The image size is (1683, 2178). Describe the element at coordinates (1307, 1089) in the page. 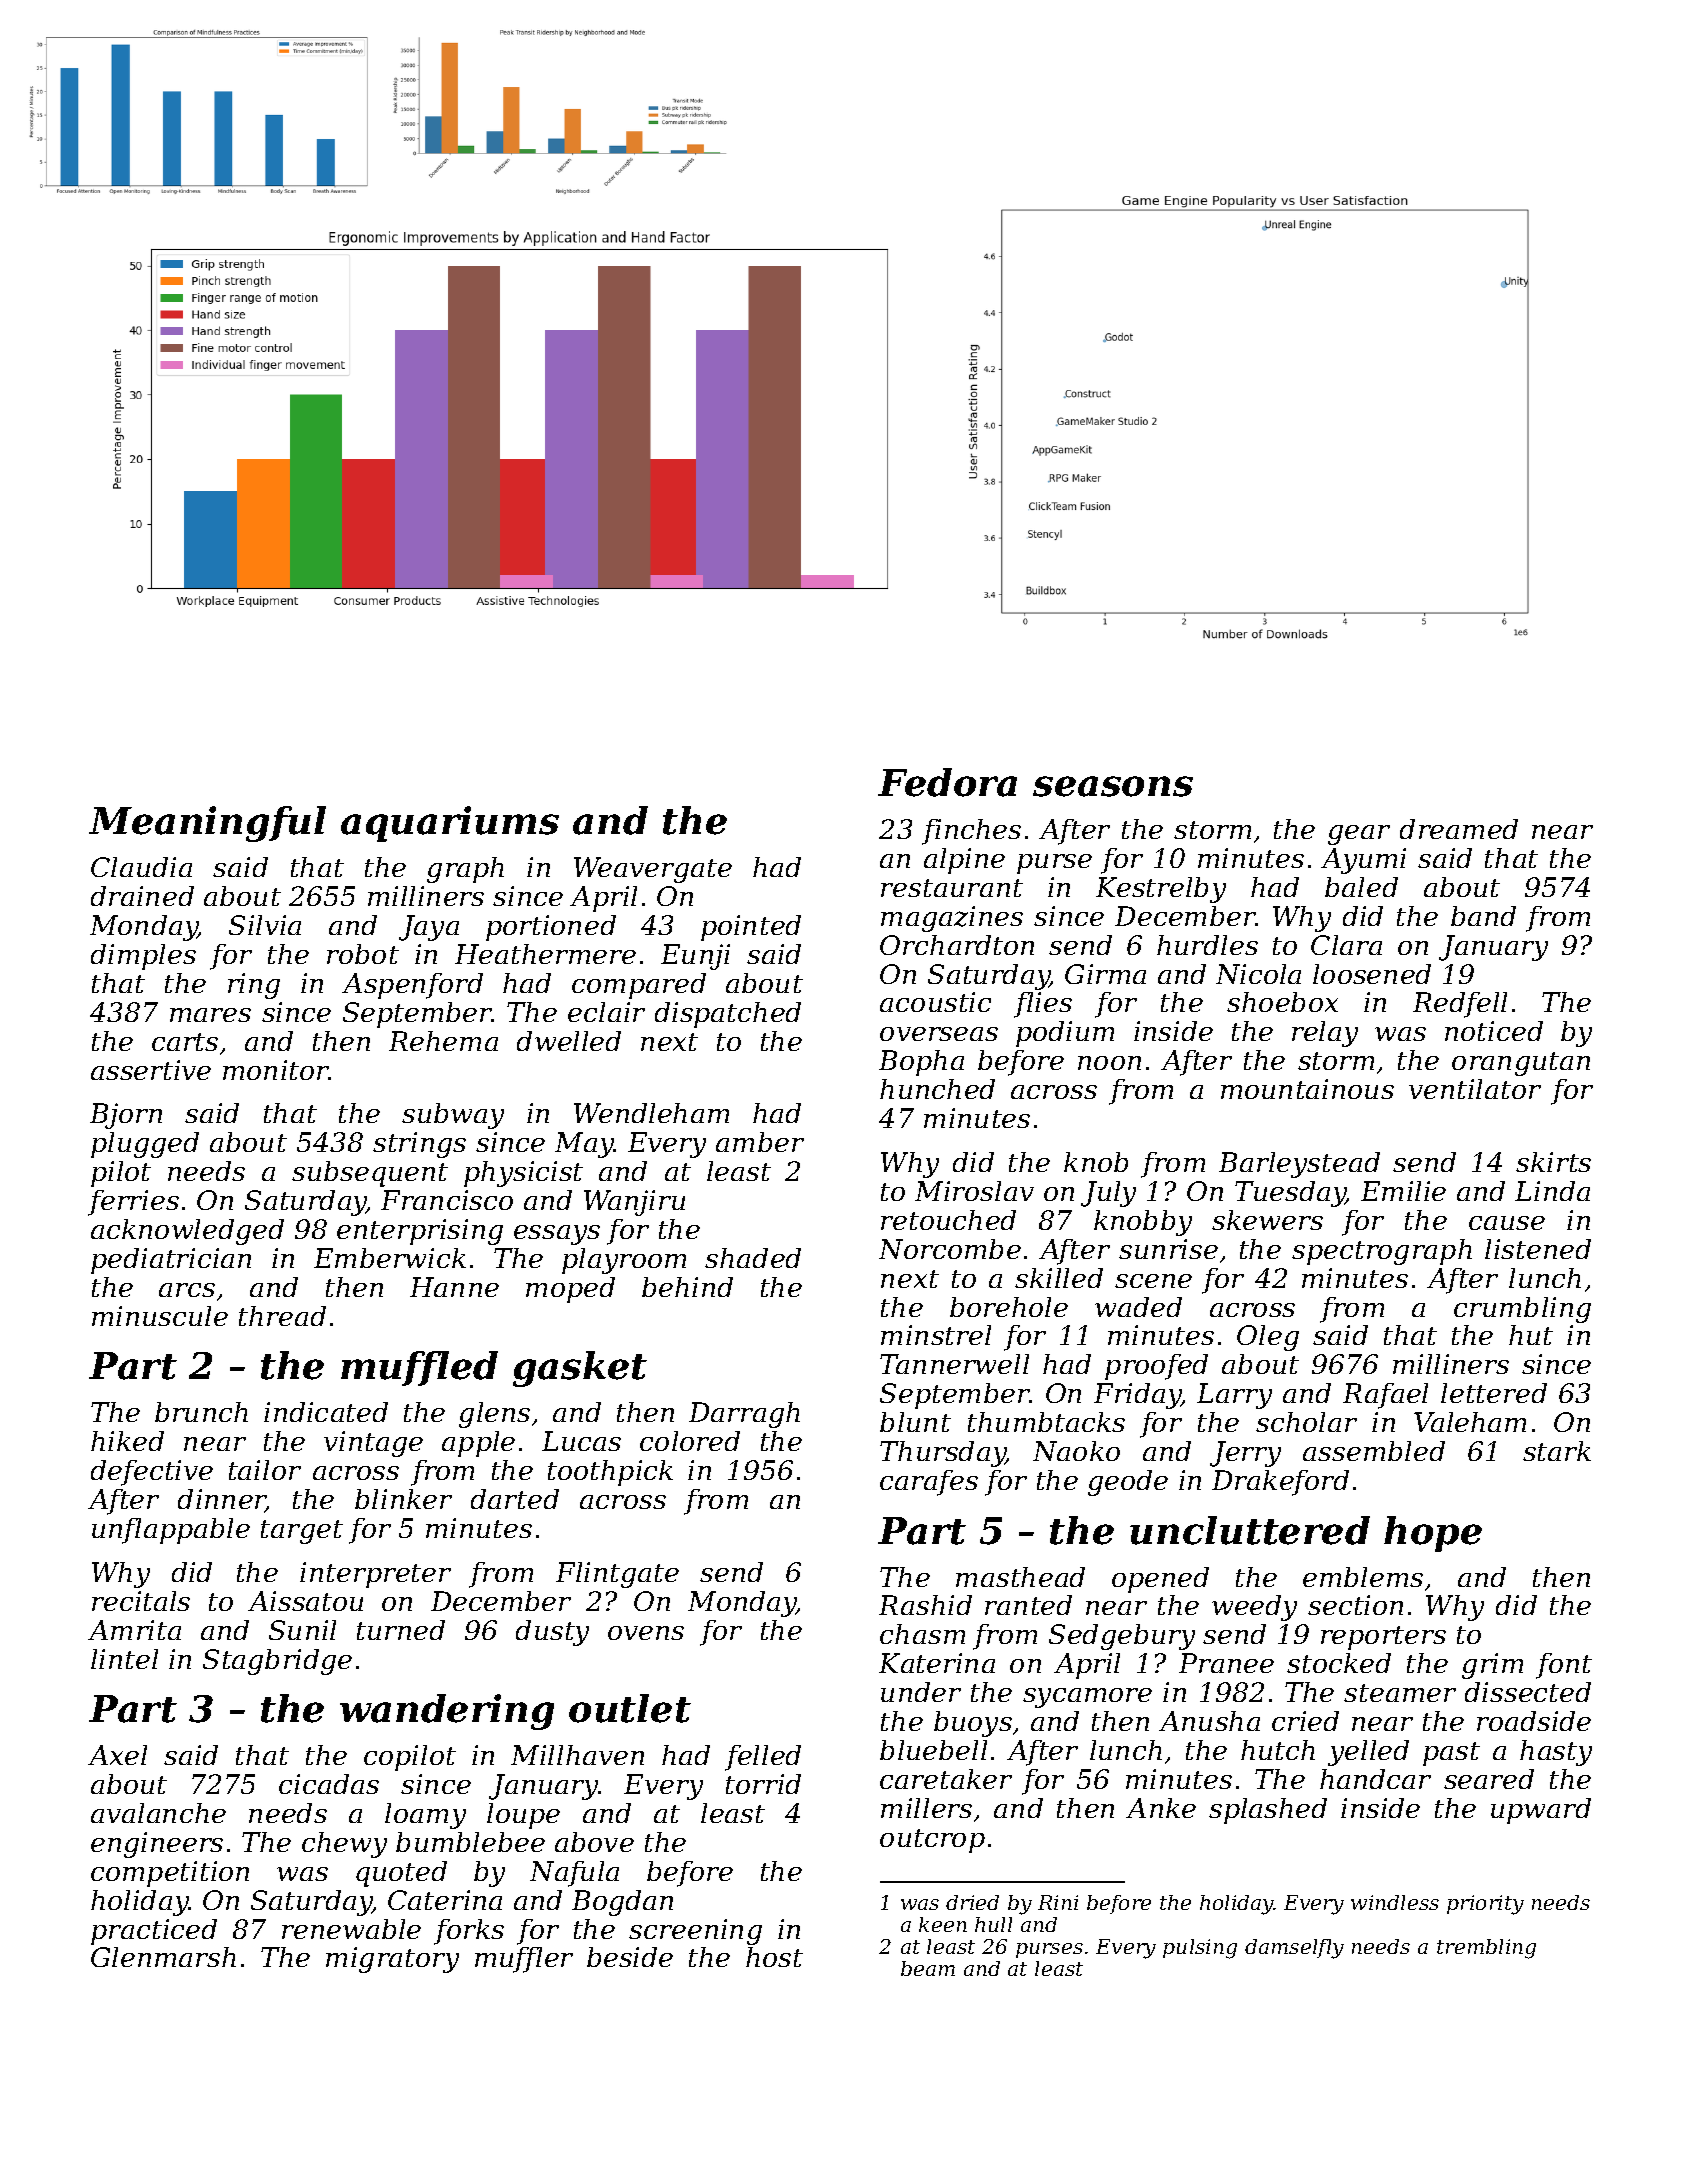

I see `mountainous` at that location.
